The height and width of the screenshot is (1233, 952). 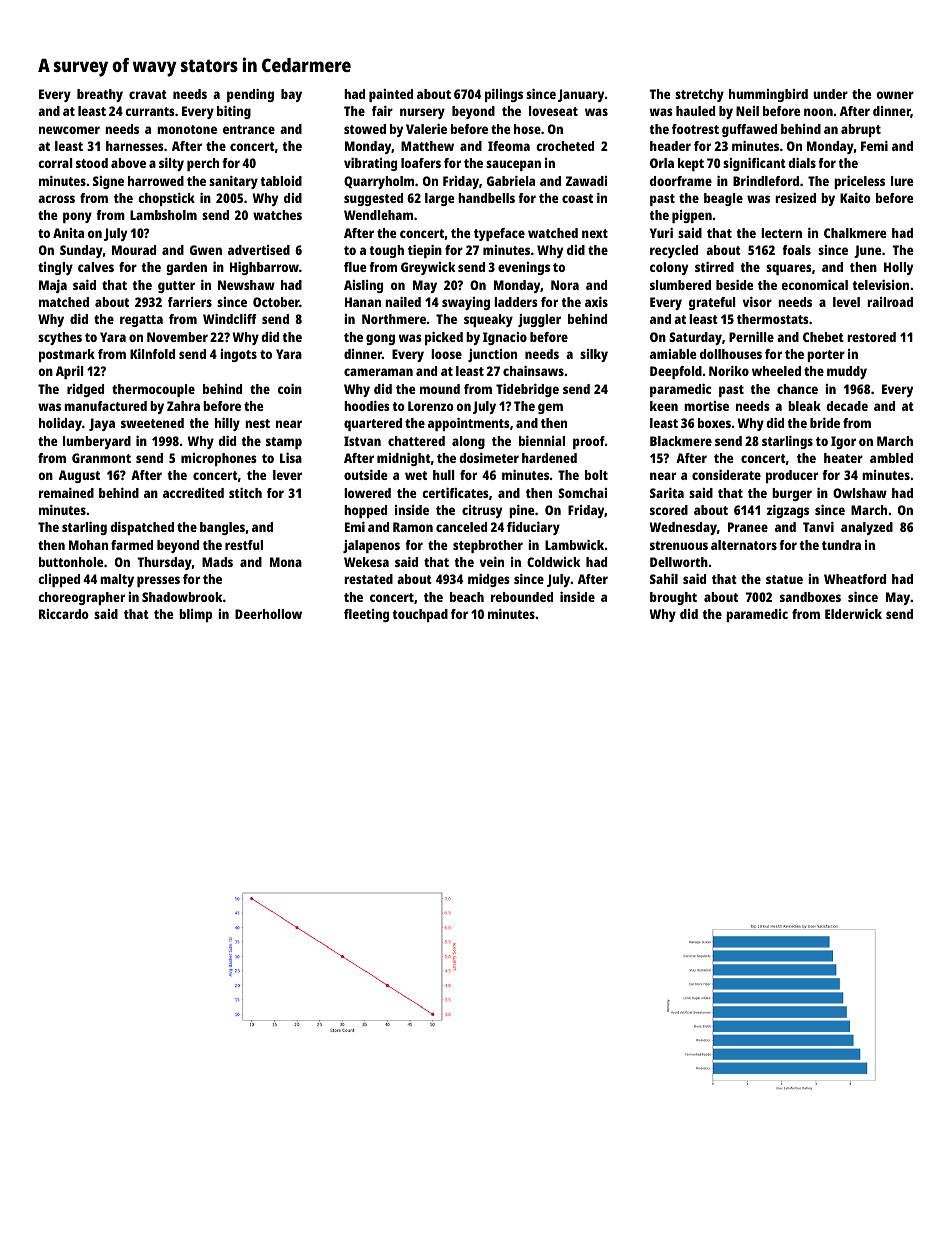 I want to click on touchpad, so click(x=420, y=615).
